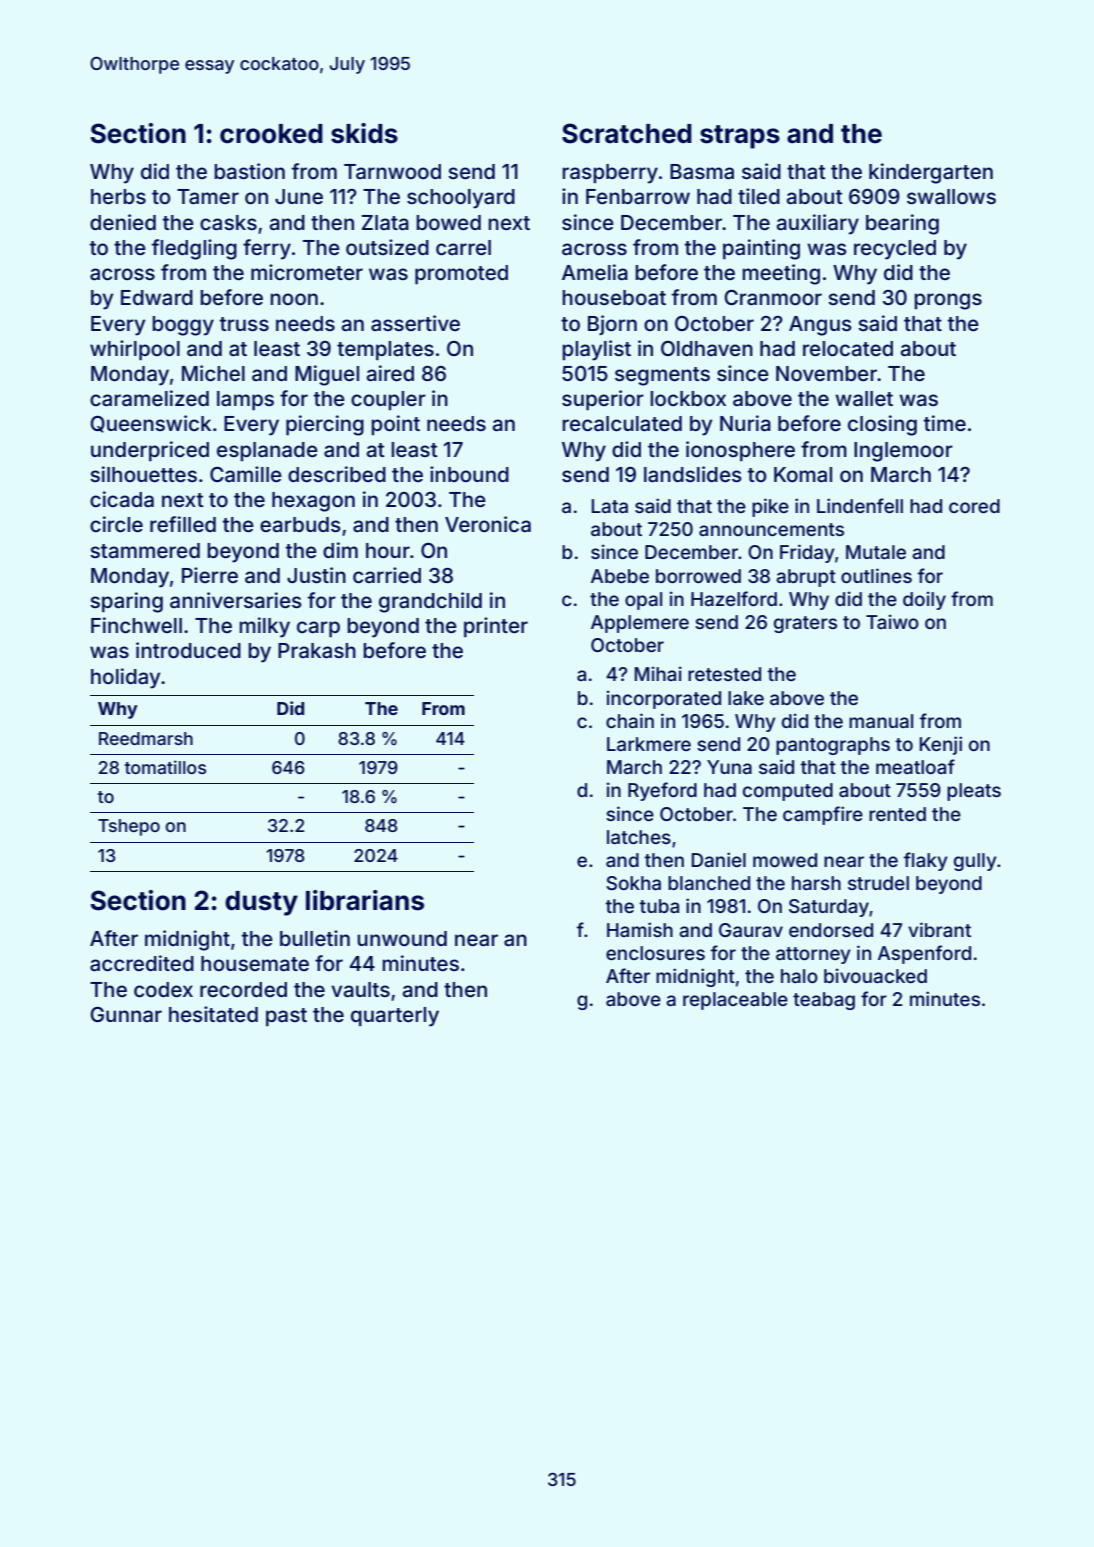 The width and height of the page is (1094, 1547). Describe the element at coordinates (627, 133) in the page. I see `Scratched` at that location.
